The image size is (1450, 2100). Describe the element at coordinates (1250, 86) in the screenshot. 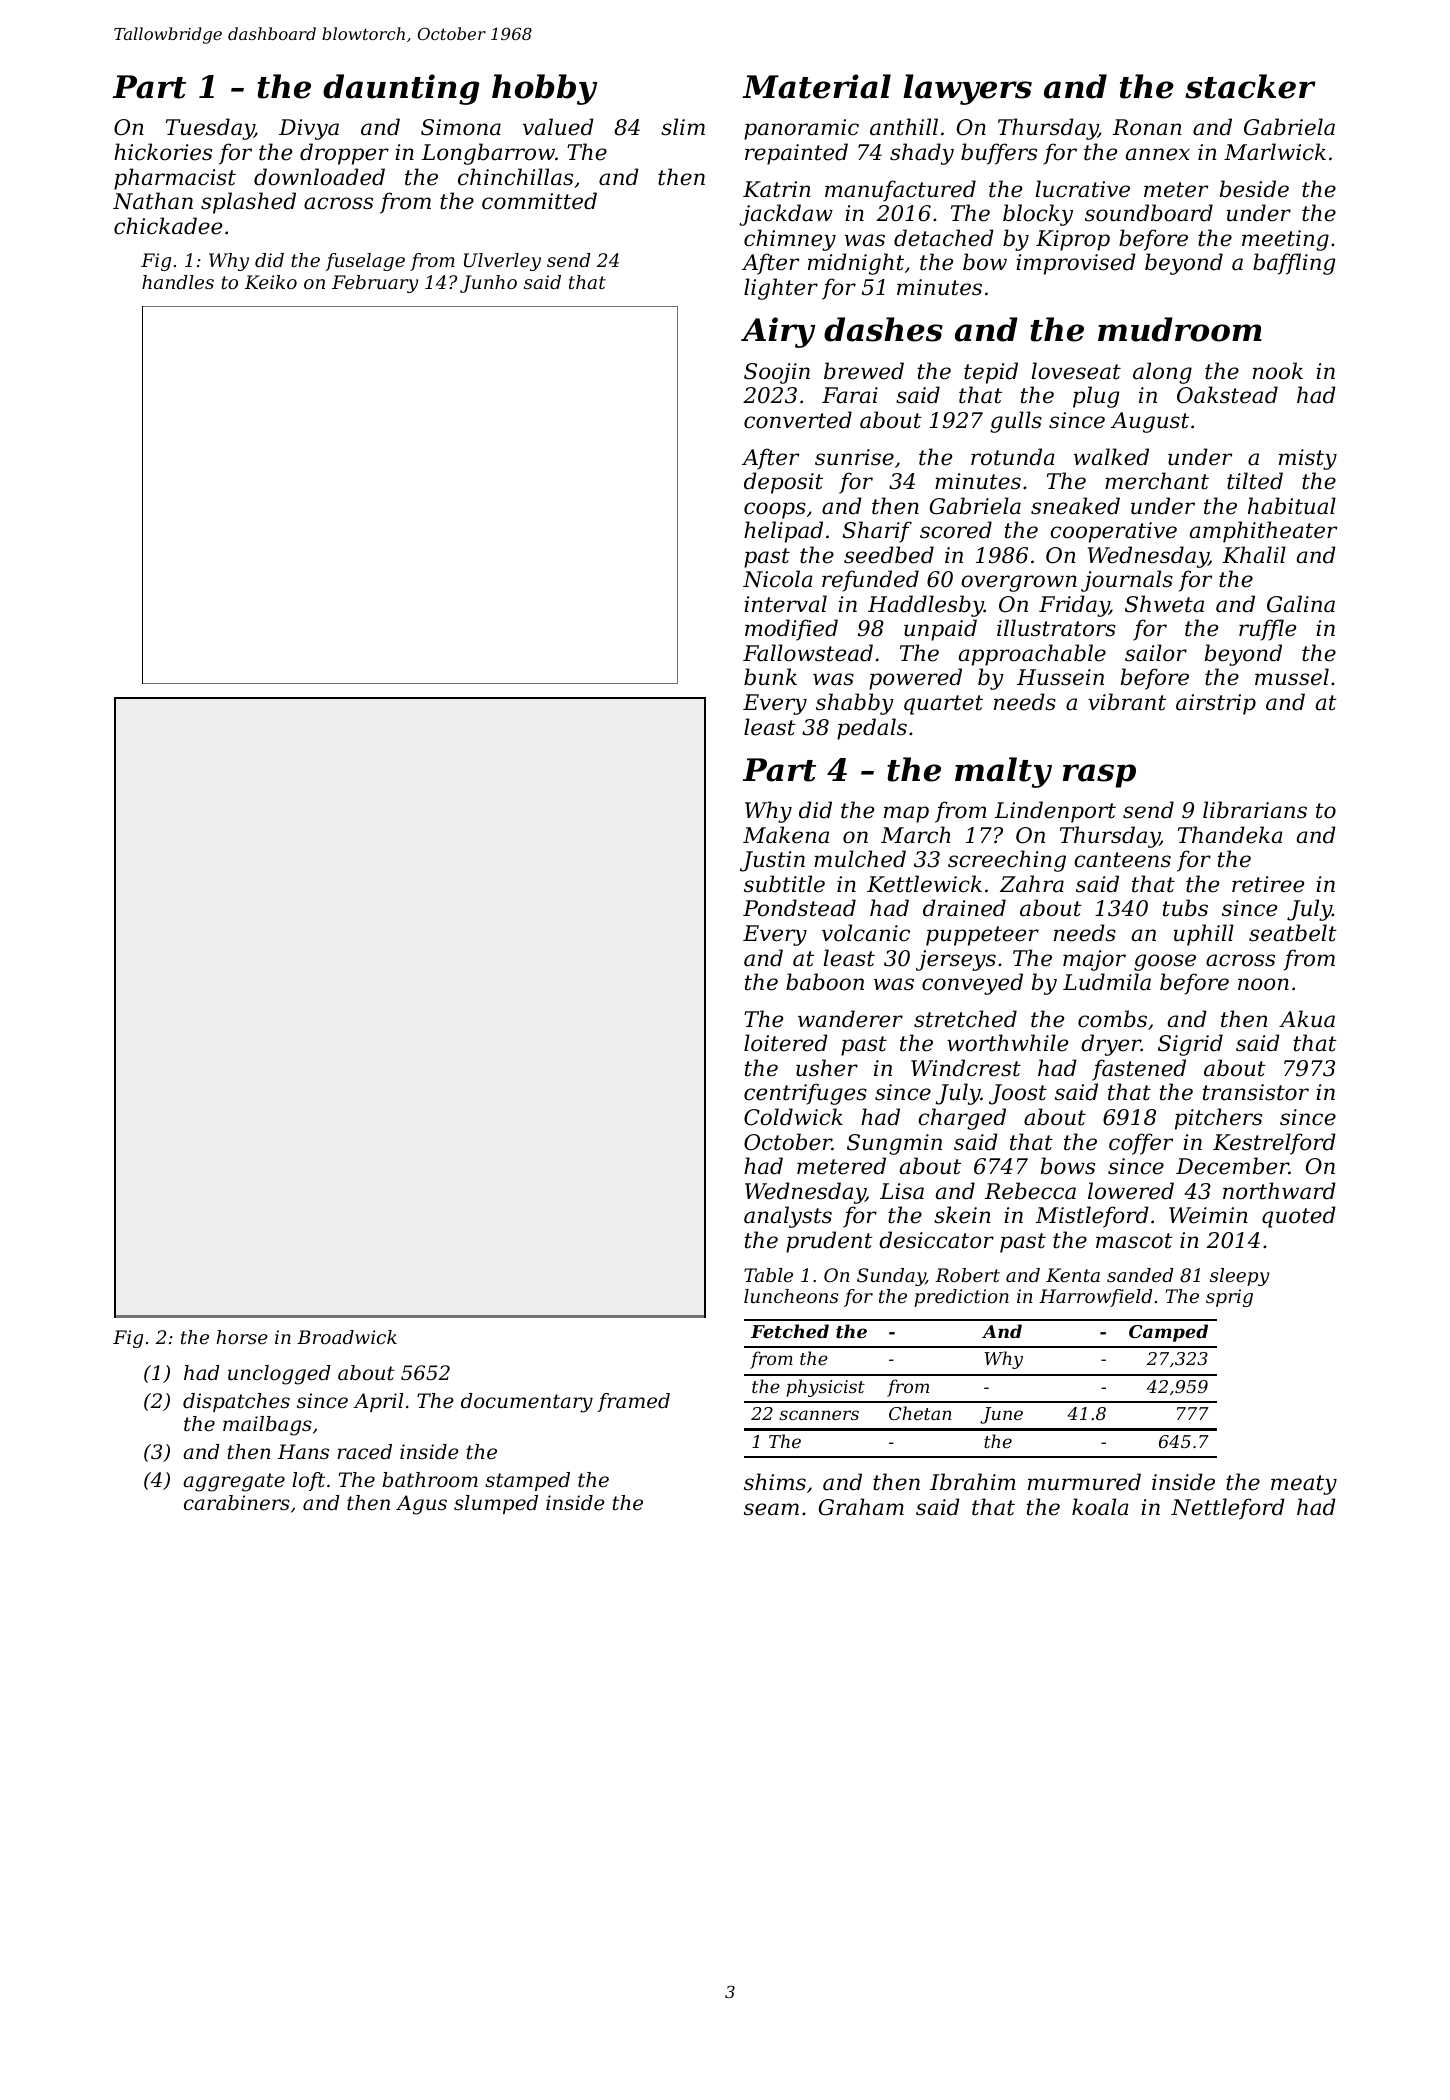

I see `stacker` at that location.
